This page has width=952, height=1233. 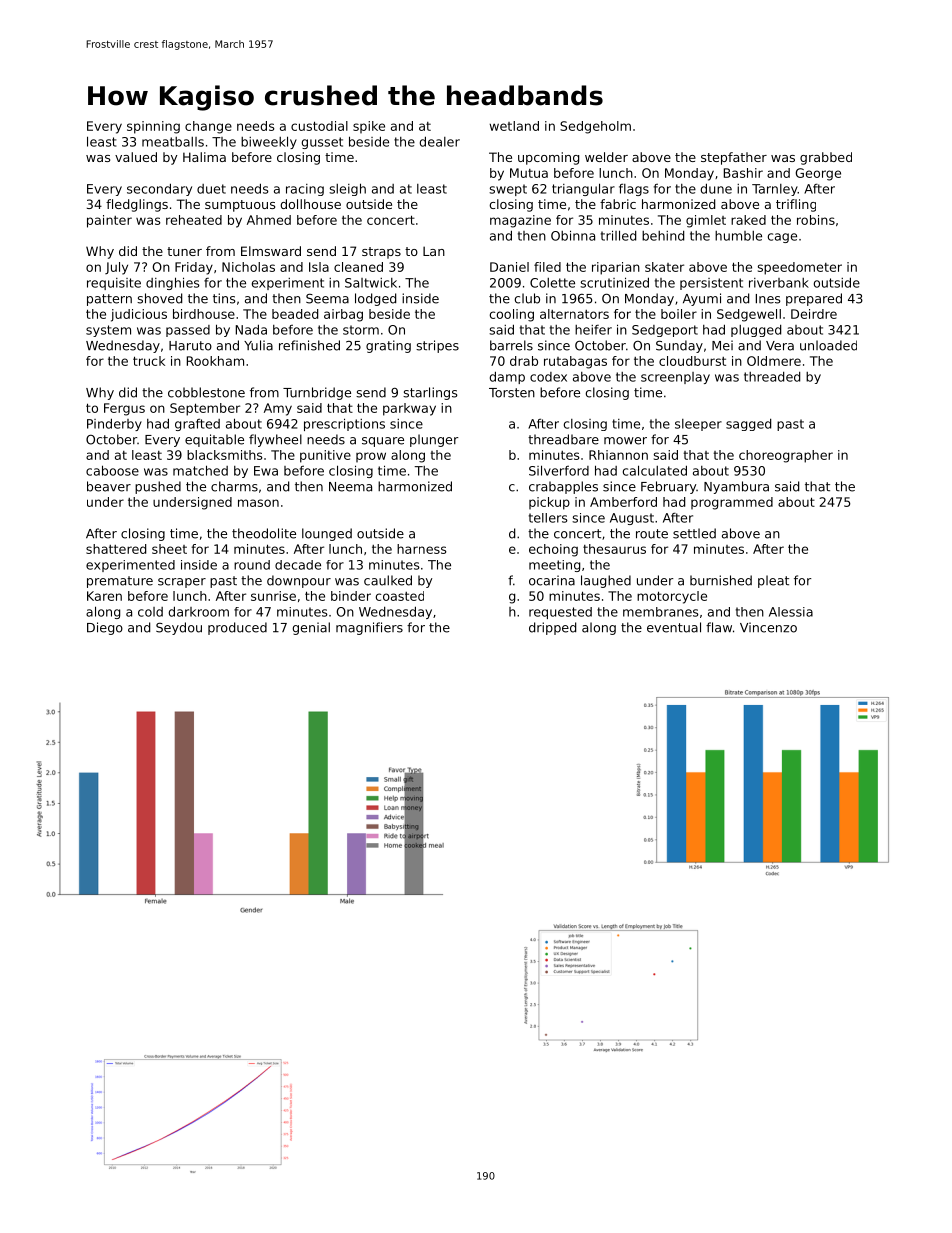 What do you see at coordinates (552, 628) in the page?
I see `dripped` at bounding box center [552, 628].
